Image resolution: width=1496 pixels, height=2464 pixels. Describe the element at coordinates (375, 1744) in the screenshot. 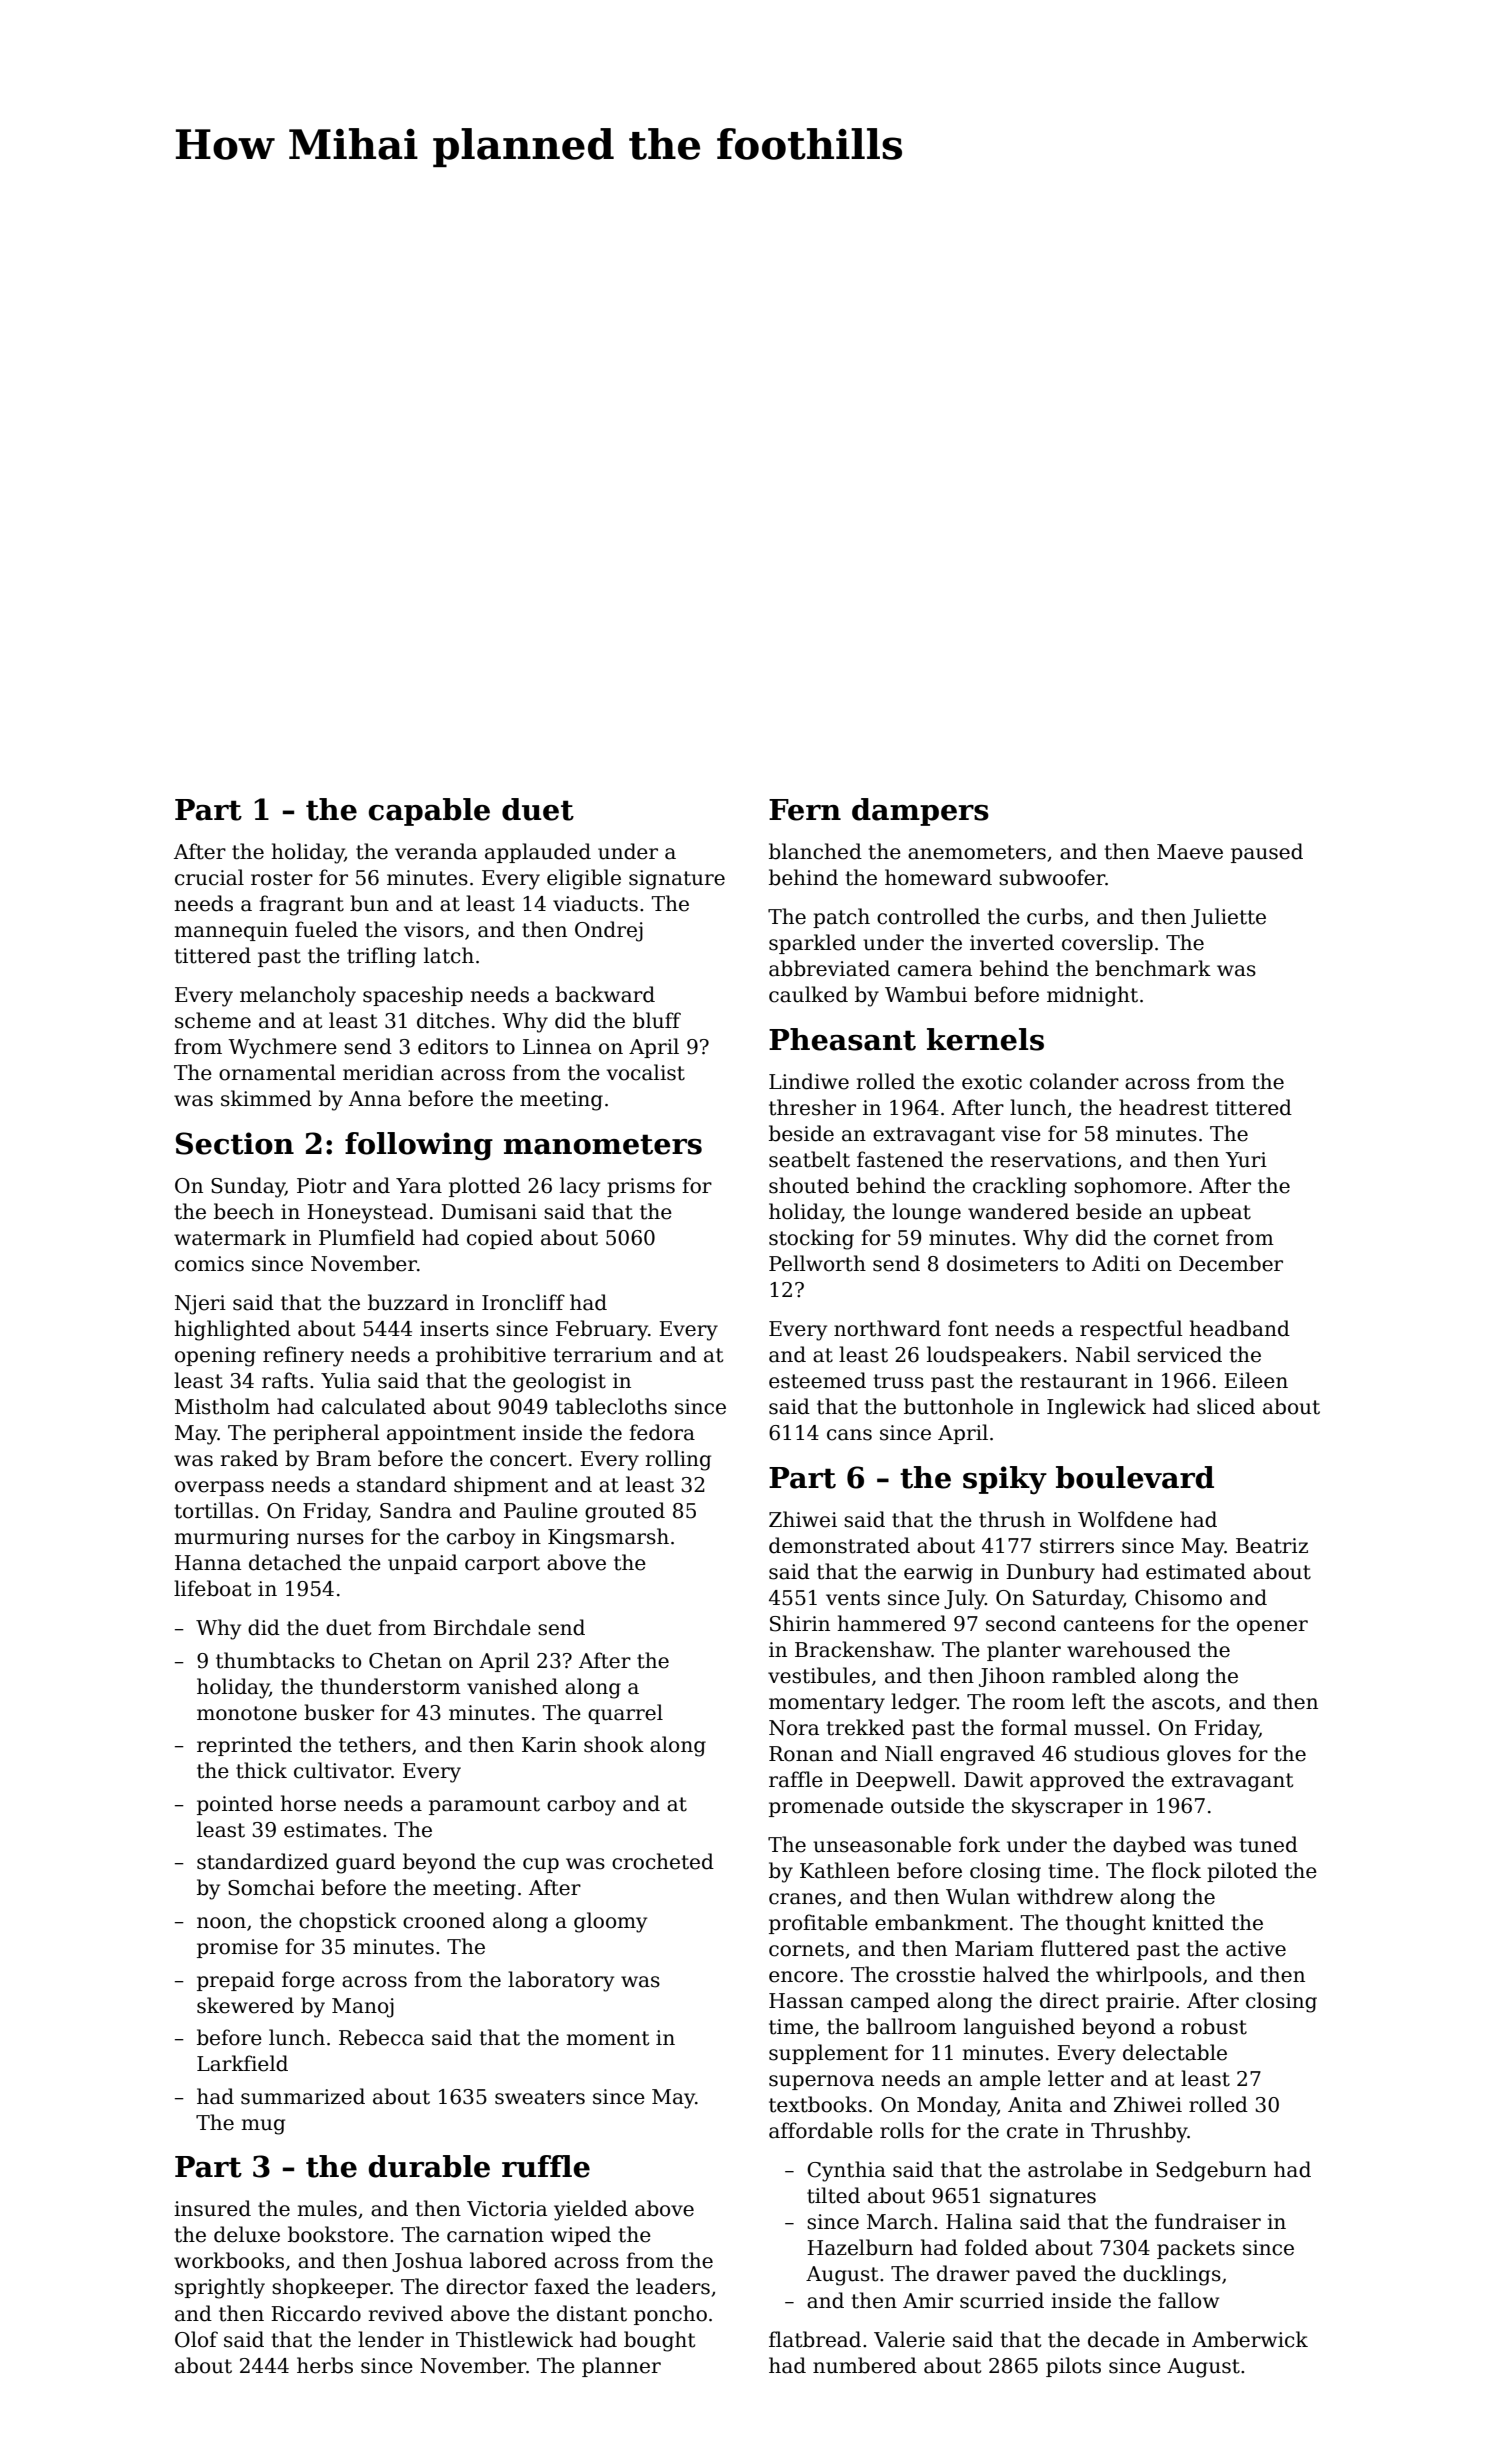

I see `tethers` at that location.
